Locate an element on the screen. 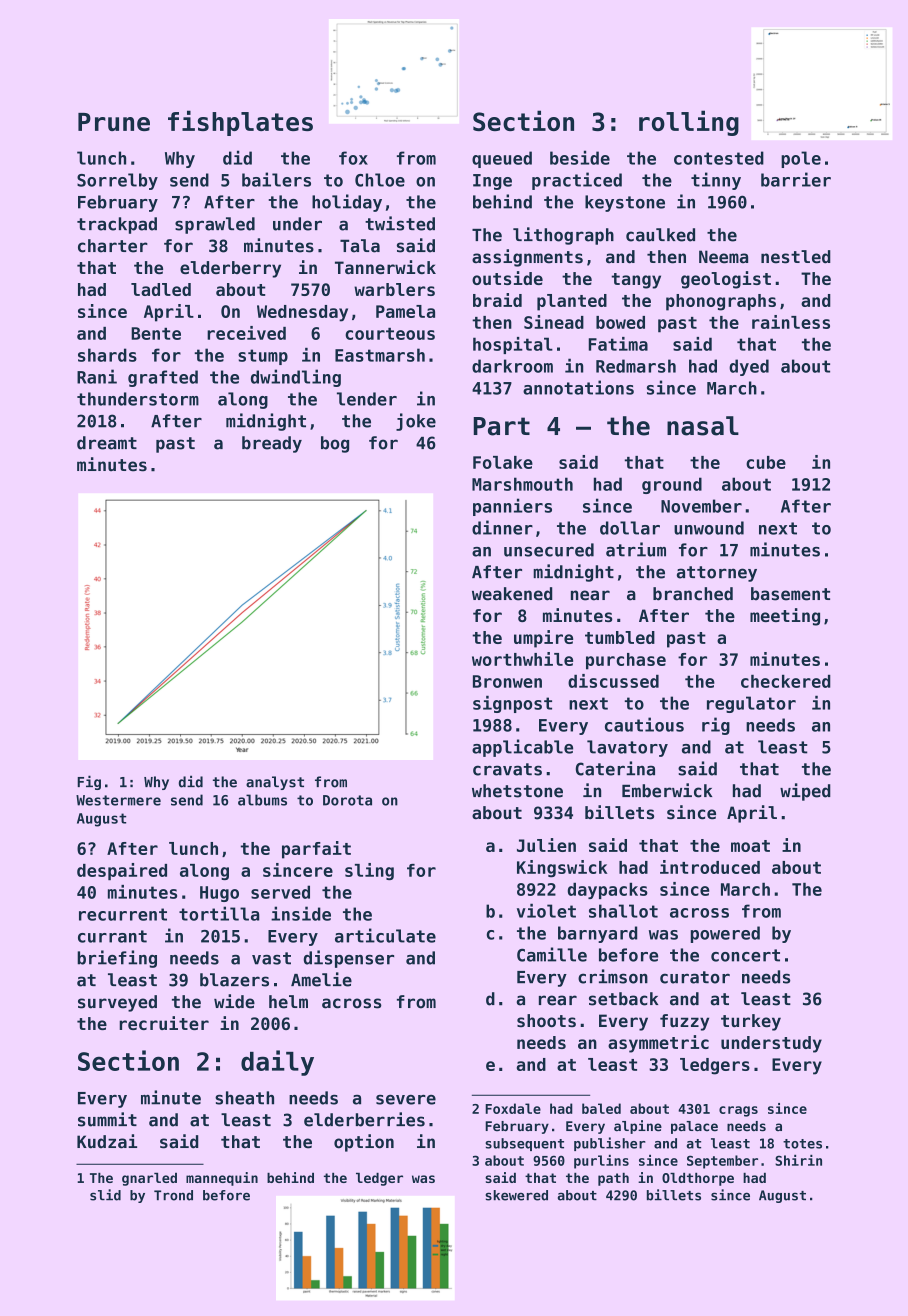 The width and height of the screenshot is (908, 1316). sling is located at coordinates (369, 871).
